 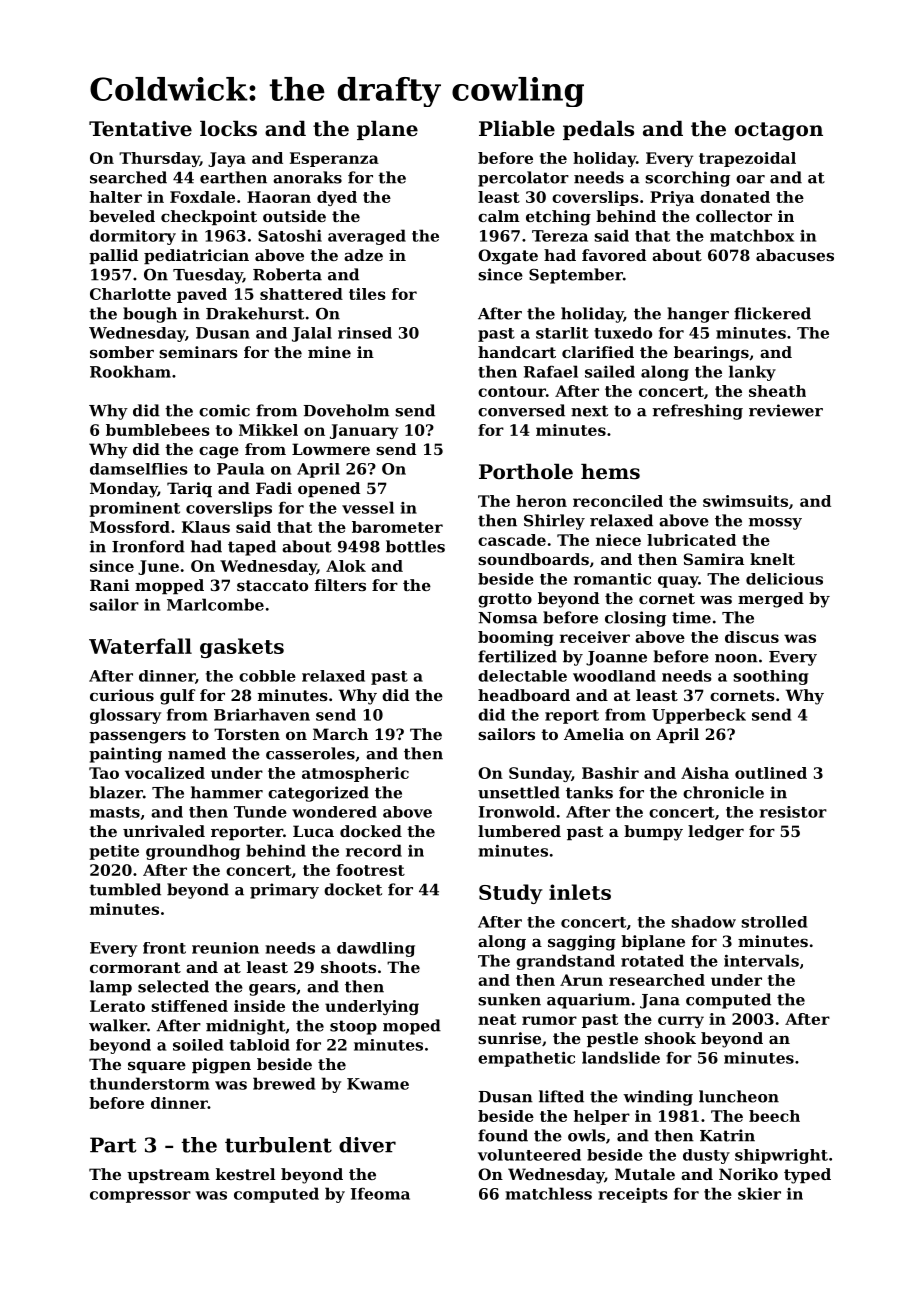 What do you see at coordinates (610, 773) in the screenshot?
I see `Bashir` at bounding box center [610, 773].
